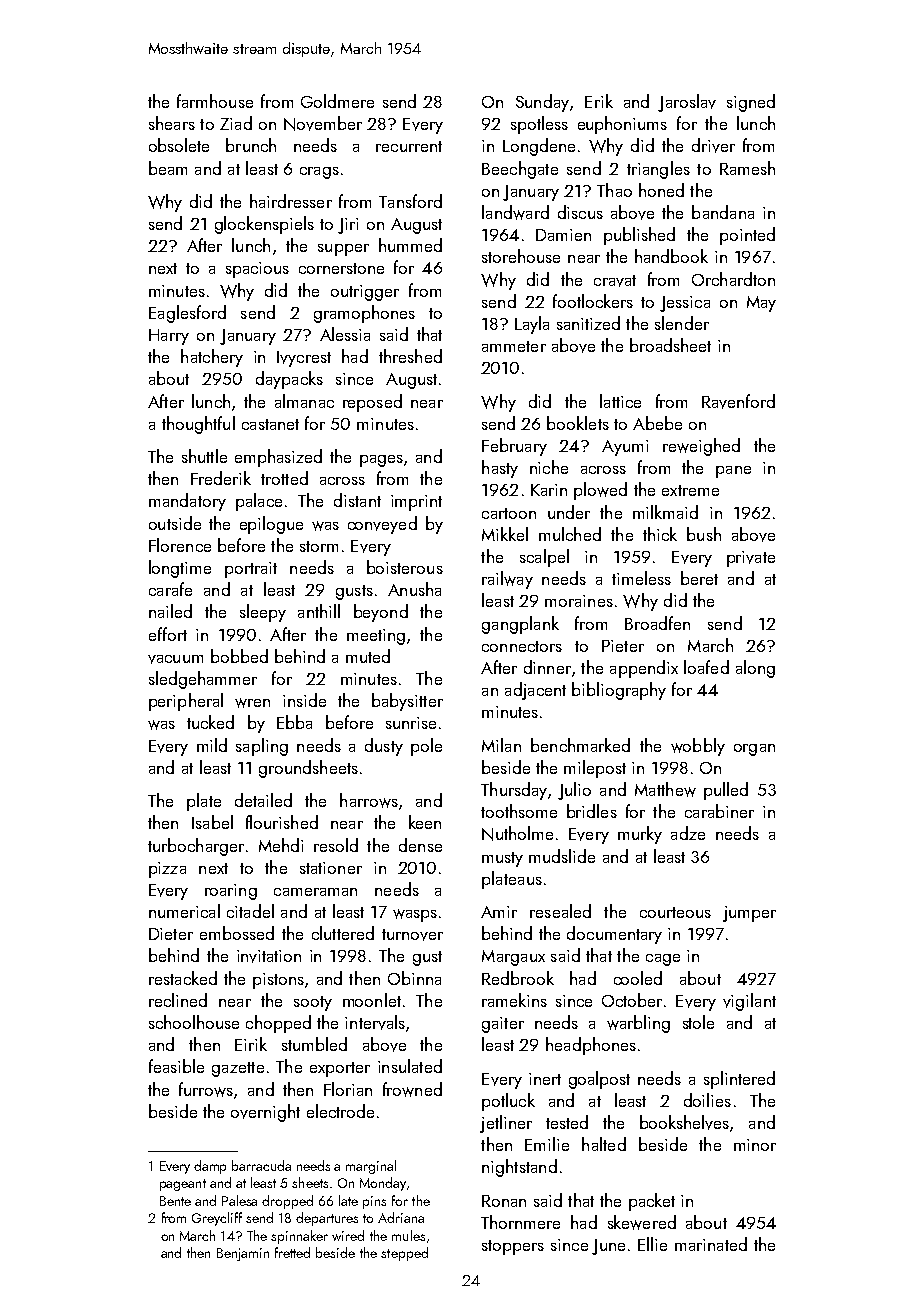 The height and width of the page is (1314, 924). Describe the element at coordinates (168, 168) in the page. I see `beam` at that location.
